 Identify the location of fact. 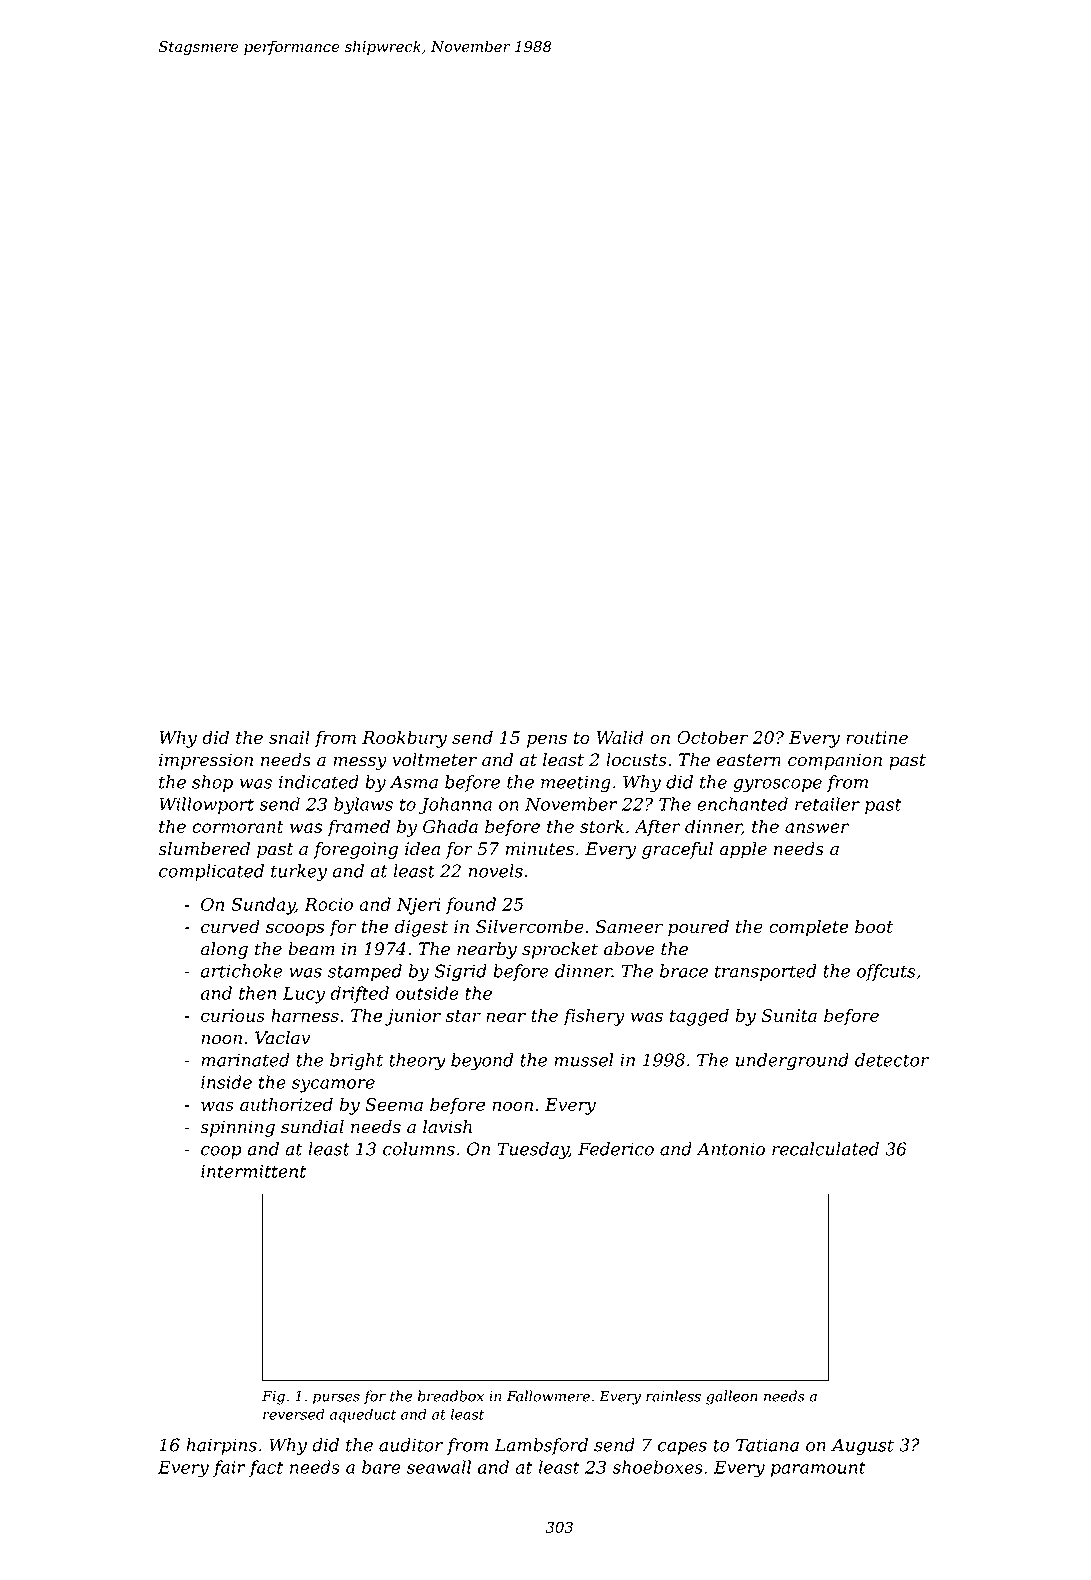
(266, 1468).
